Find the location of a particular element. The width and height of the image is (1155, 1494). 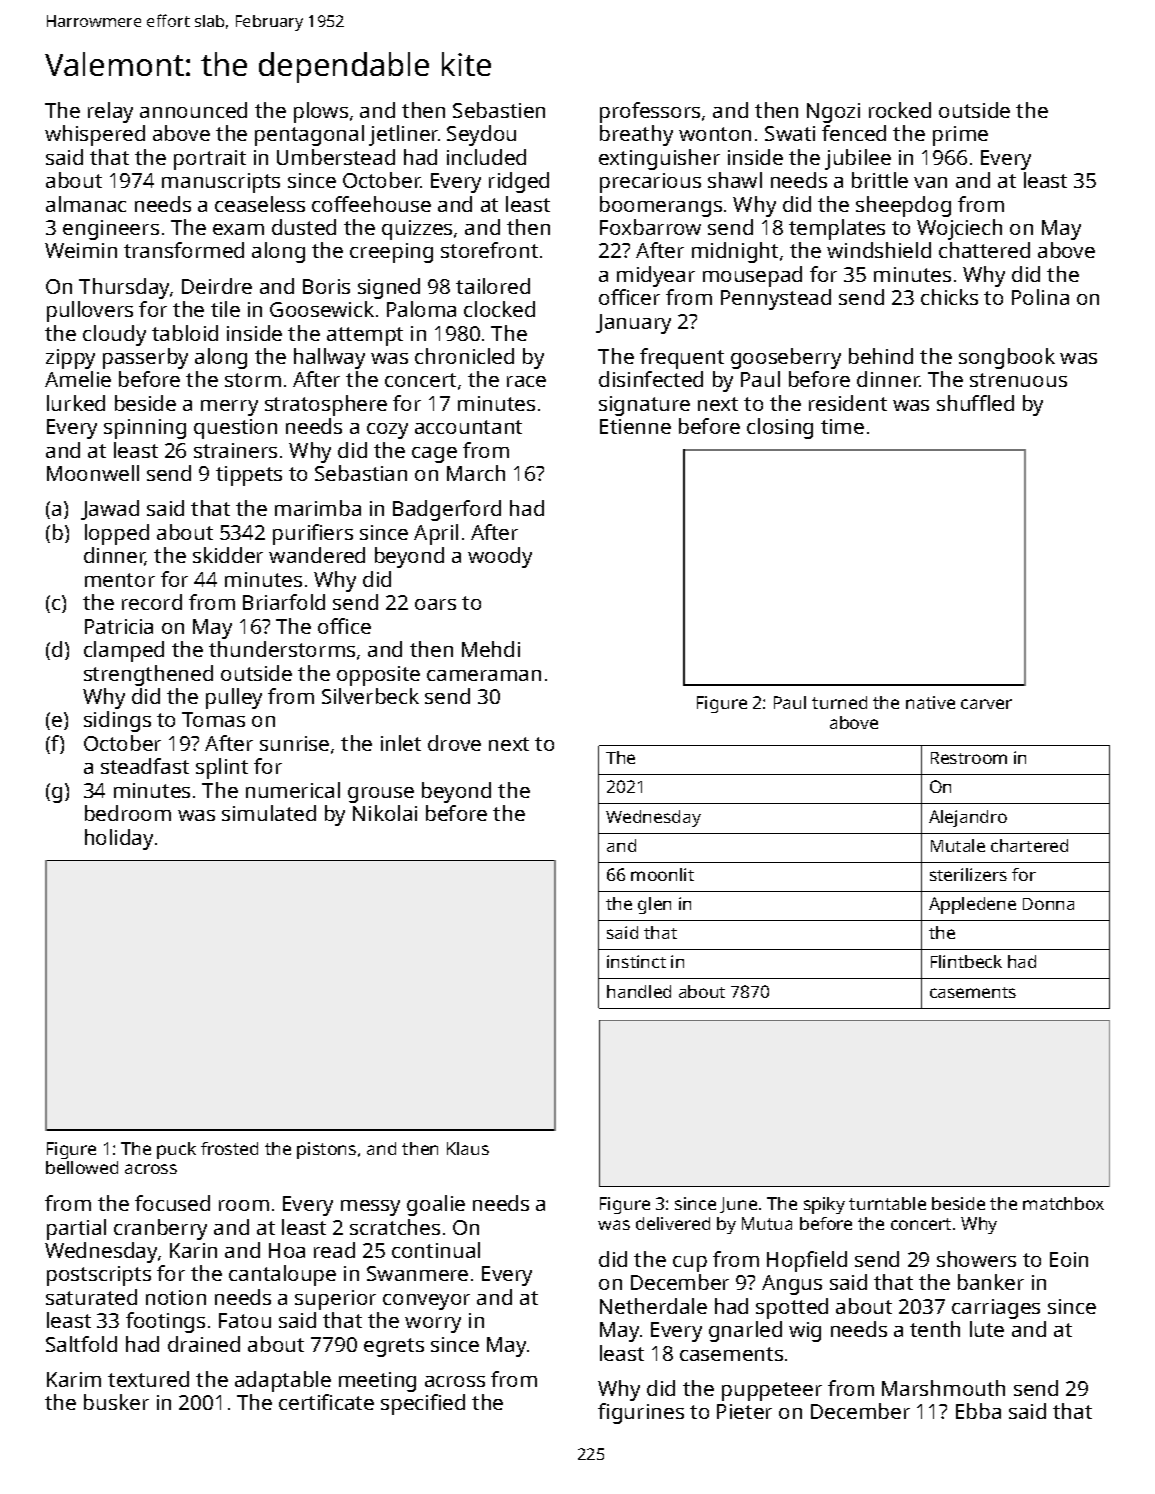

moonlit is located at coordinates (662, 874).
